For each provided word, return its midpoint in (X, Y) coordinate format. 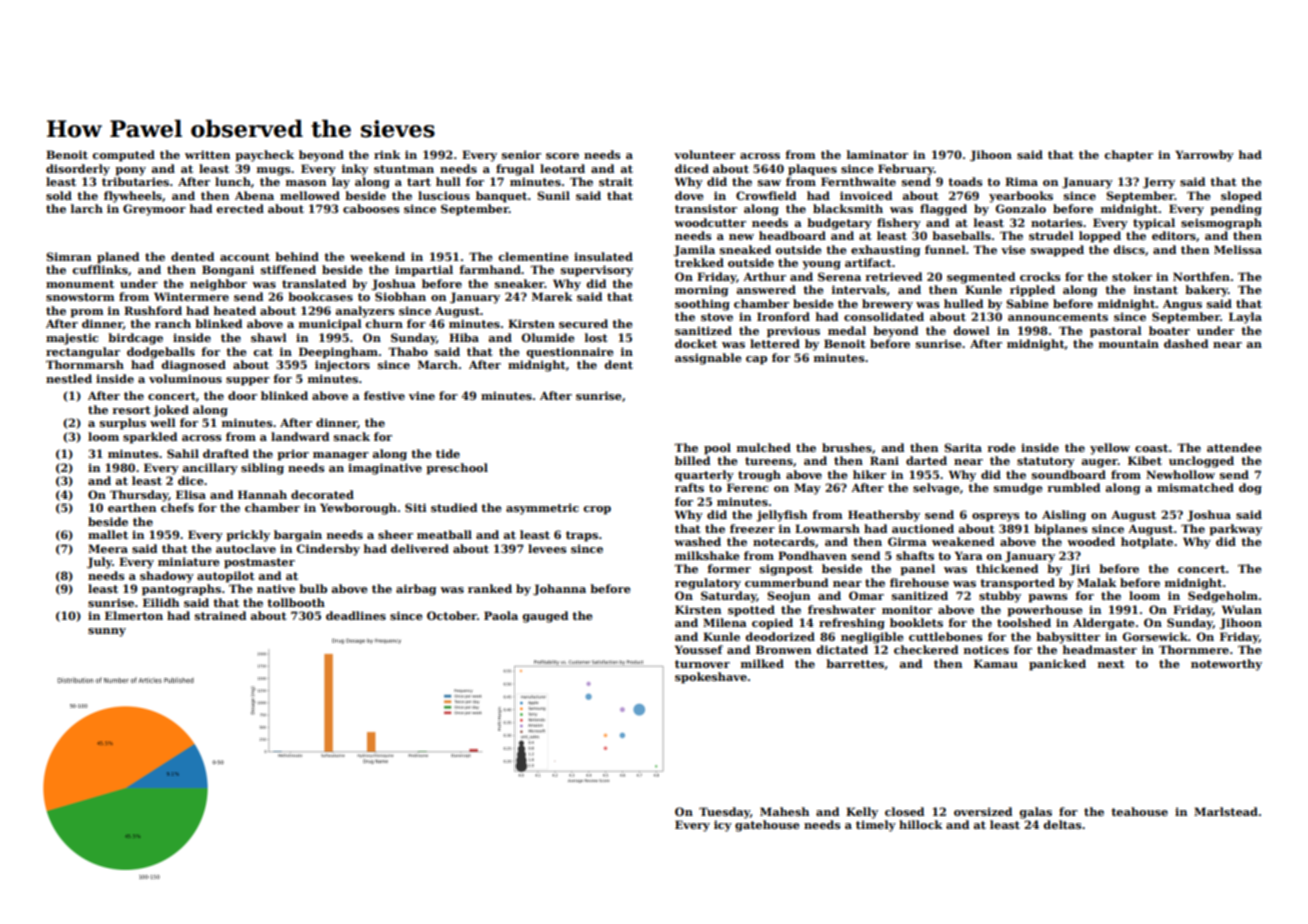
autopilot (226, 577)
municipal (330, 325)
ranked (490, 588)
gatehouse (767, 826)
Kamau (996, 663)
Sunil (553, 195)
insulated (603, 256)
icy (723, 826)
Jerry (1159, 183)
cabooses (371, 208)
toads (965, 181)
